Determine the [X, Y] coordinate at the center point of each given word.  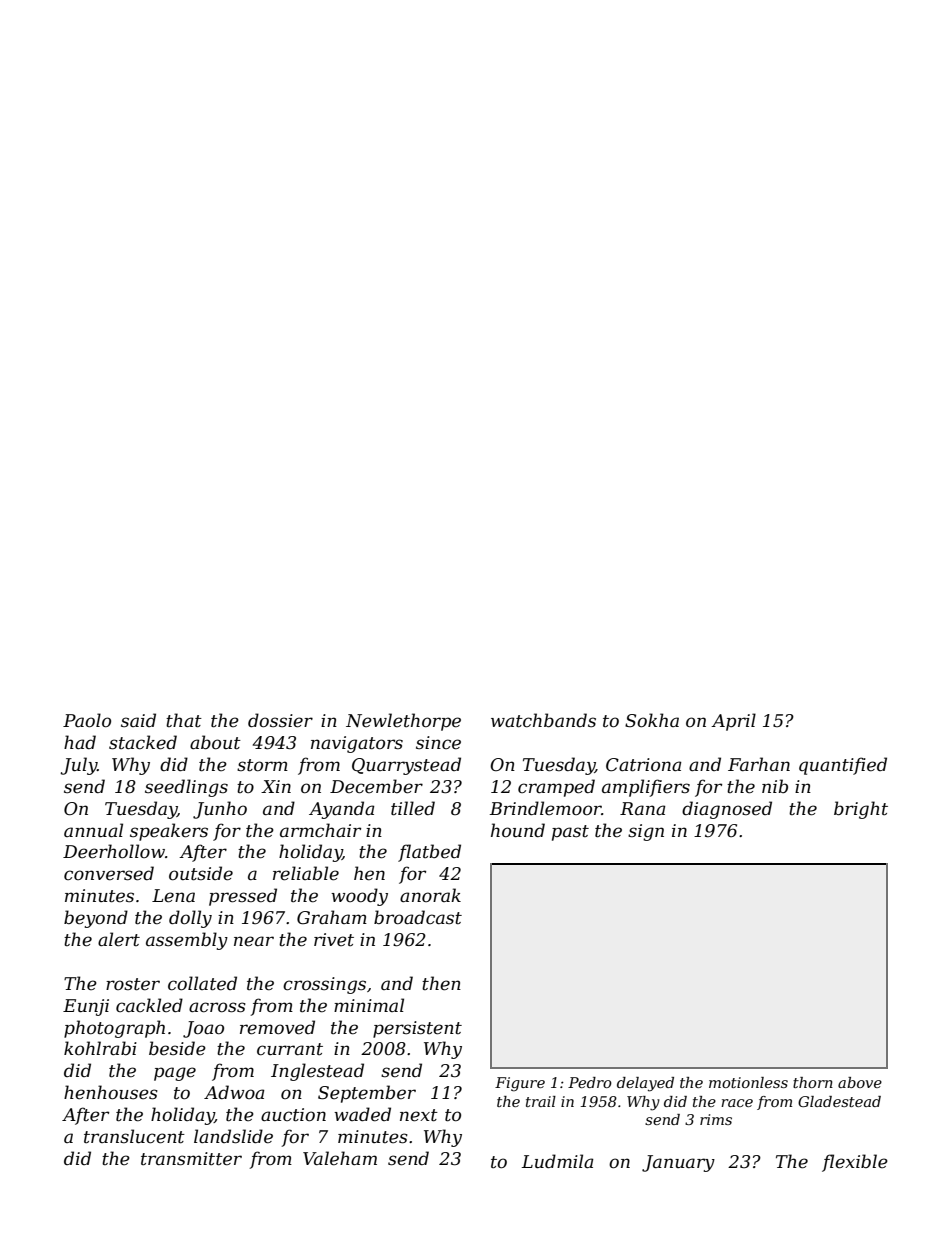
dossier [280, 720]
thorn [813, 1082]
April [733, 722]
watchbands [543, 720]
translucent [134, 1136]
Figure [520, 1084]
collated [202, 983]
